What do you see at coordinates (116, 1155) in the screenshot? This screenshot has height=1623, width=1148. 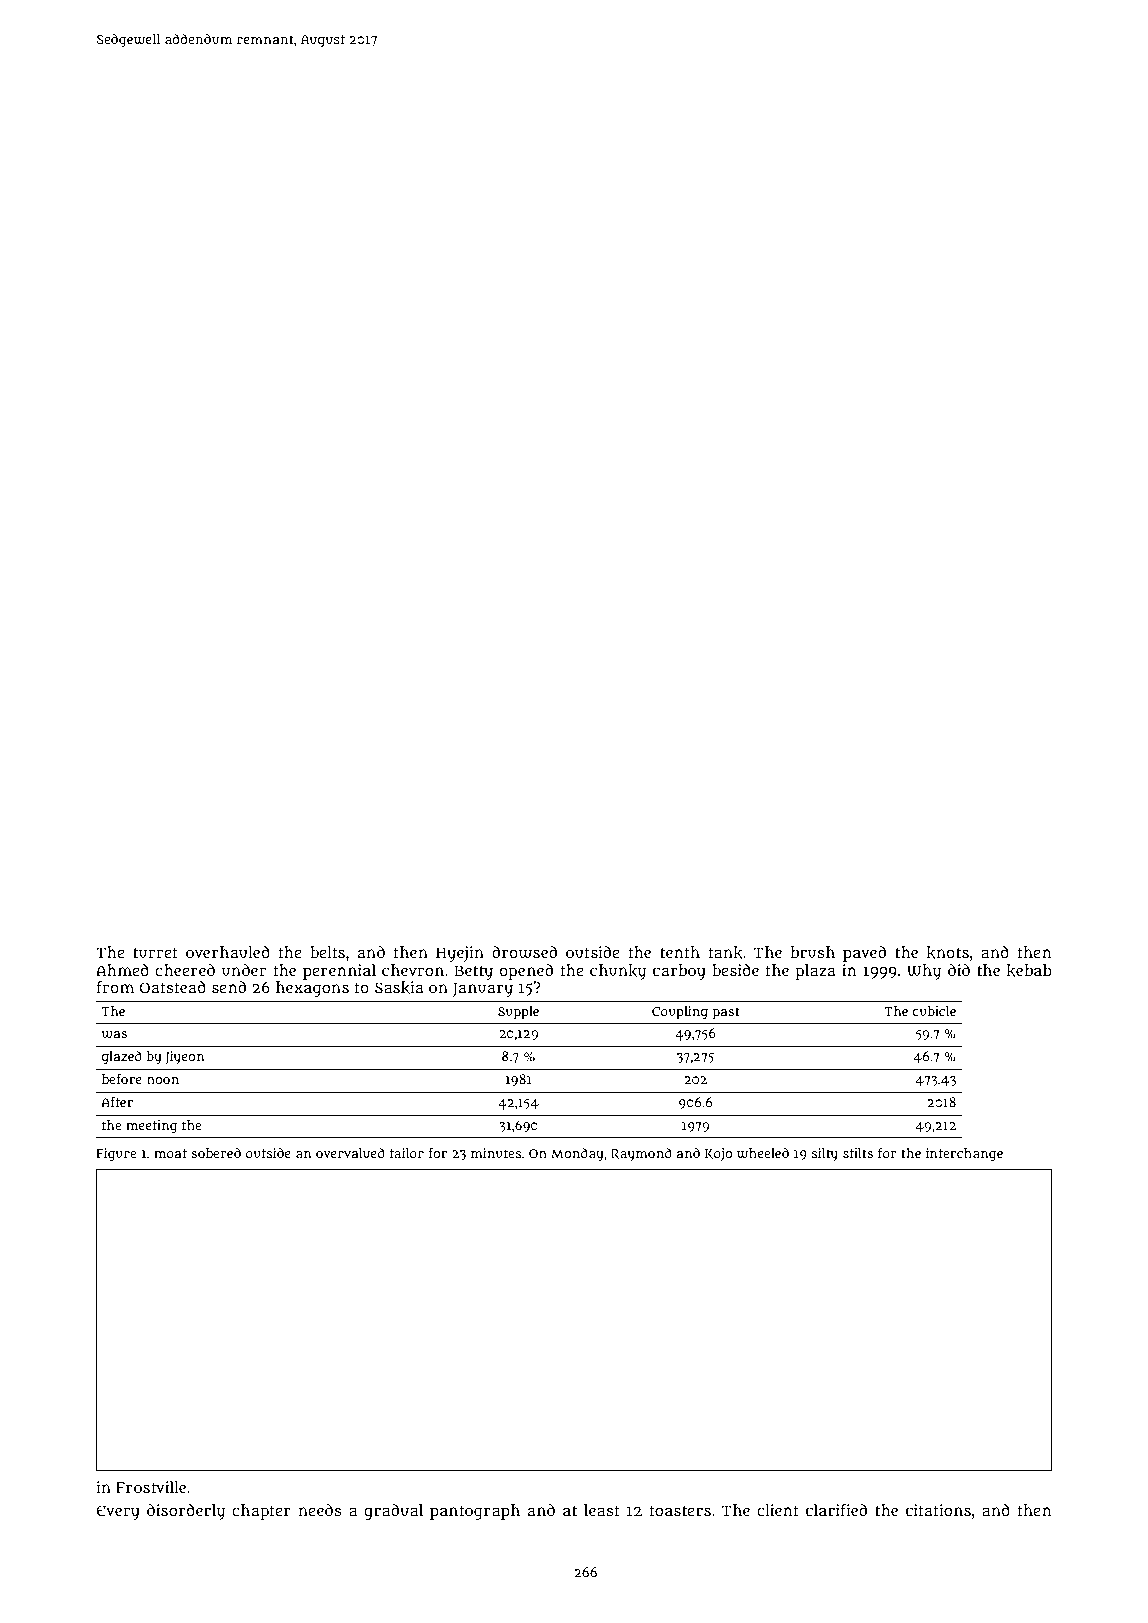 I see `Figure` at bounding box center [116, 1155].
